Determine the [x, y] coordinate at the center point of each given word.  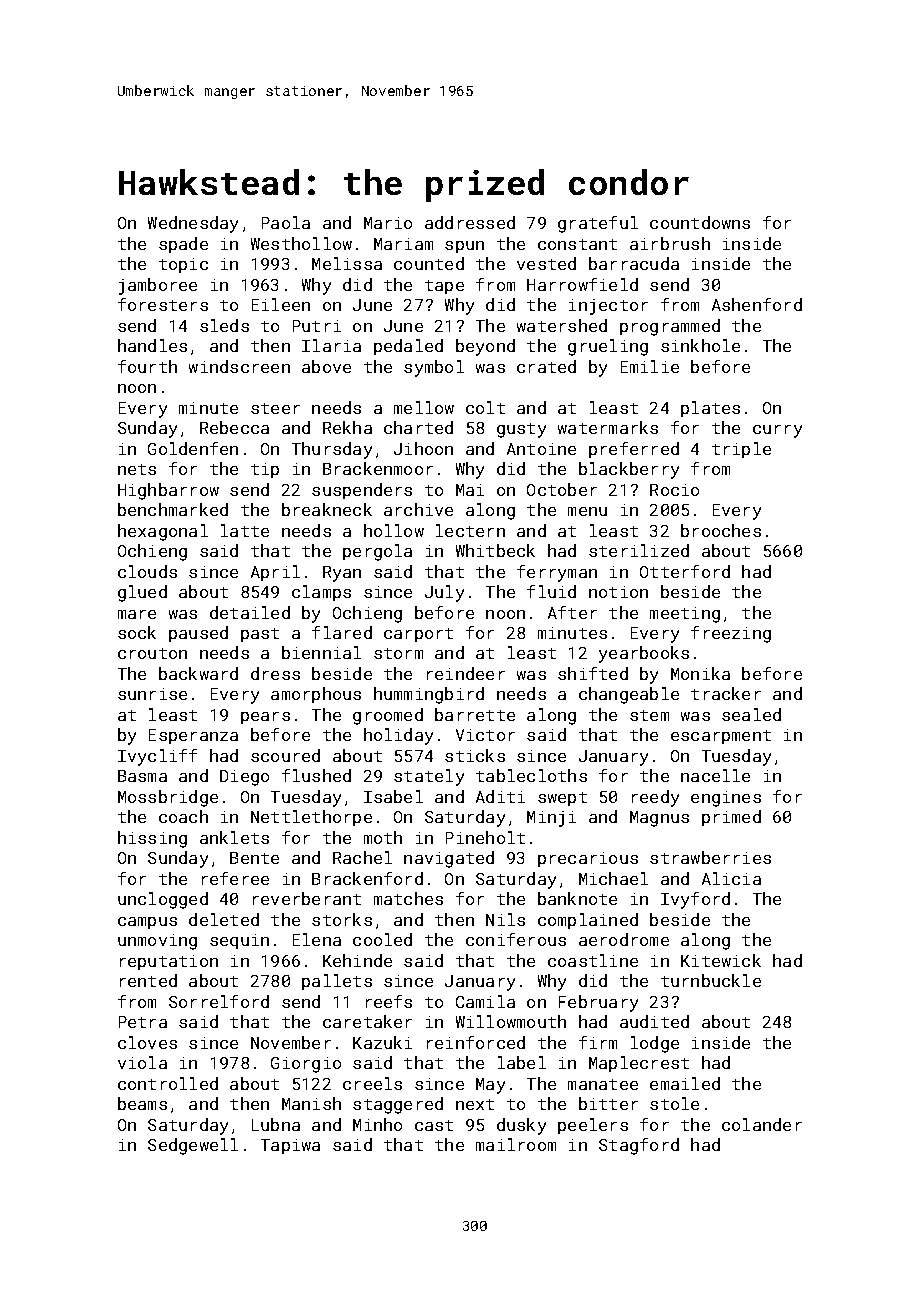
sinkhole [700, 345]
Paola [286, 222]
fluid [551, 591]
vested [546, 263]
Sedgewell [193, 1146]
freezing [731, 634]
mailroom [516, 1144]
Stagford [639, 1146]
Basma [142, 776]
